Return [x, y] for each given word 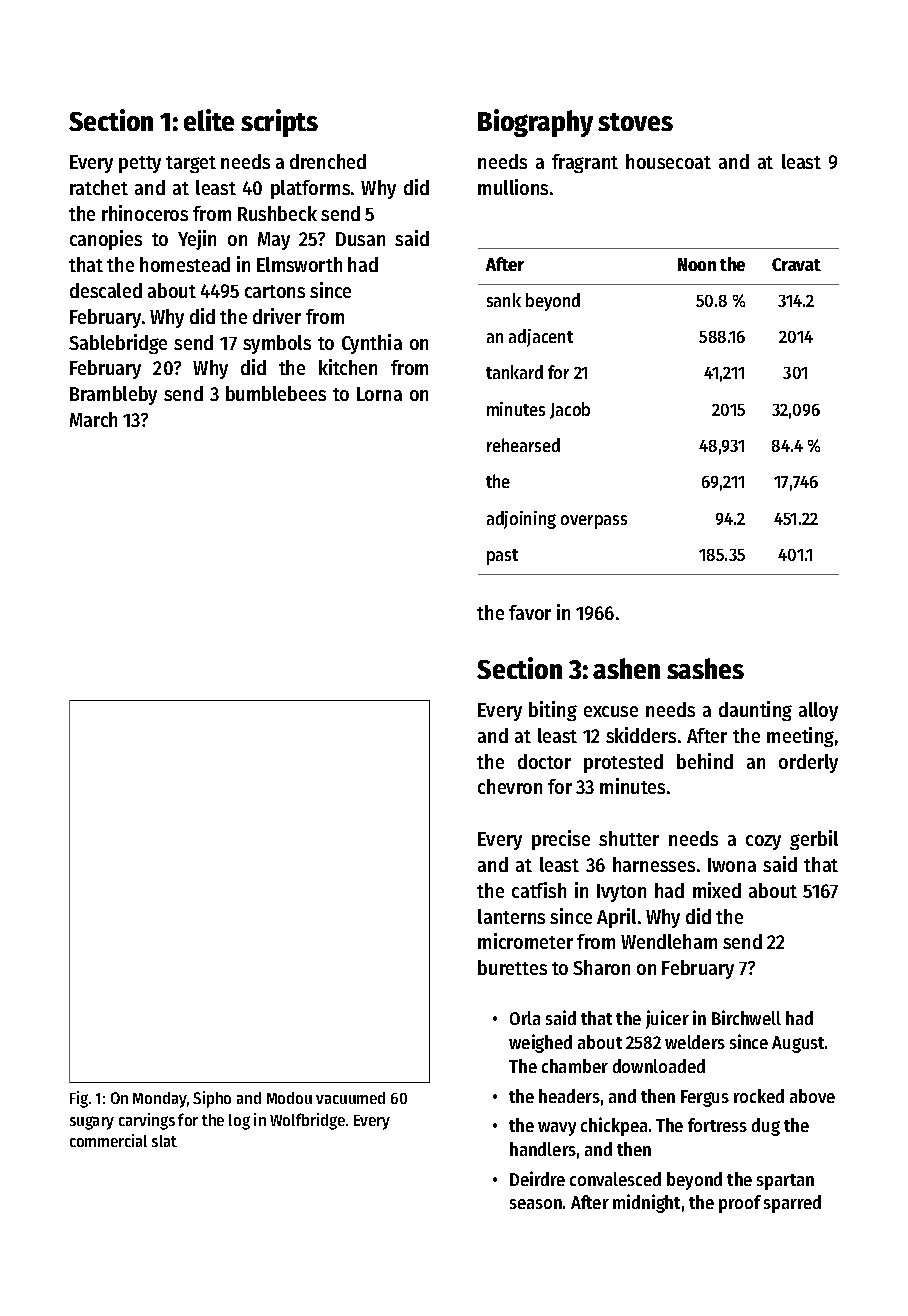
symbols [277, 344]
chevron [510, 786]
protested [623, 763]
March [93, 419]
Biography [535, 123]
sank [504, 300]
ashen [626, 668]
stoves [635, 122]
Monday [160, 1100]
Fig [79, 1099]
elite [209, 120]
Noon [697, 264]
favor [530, 612]
